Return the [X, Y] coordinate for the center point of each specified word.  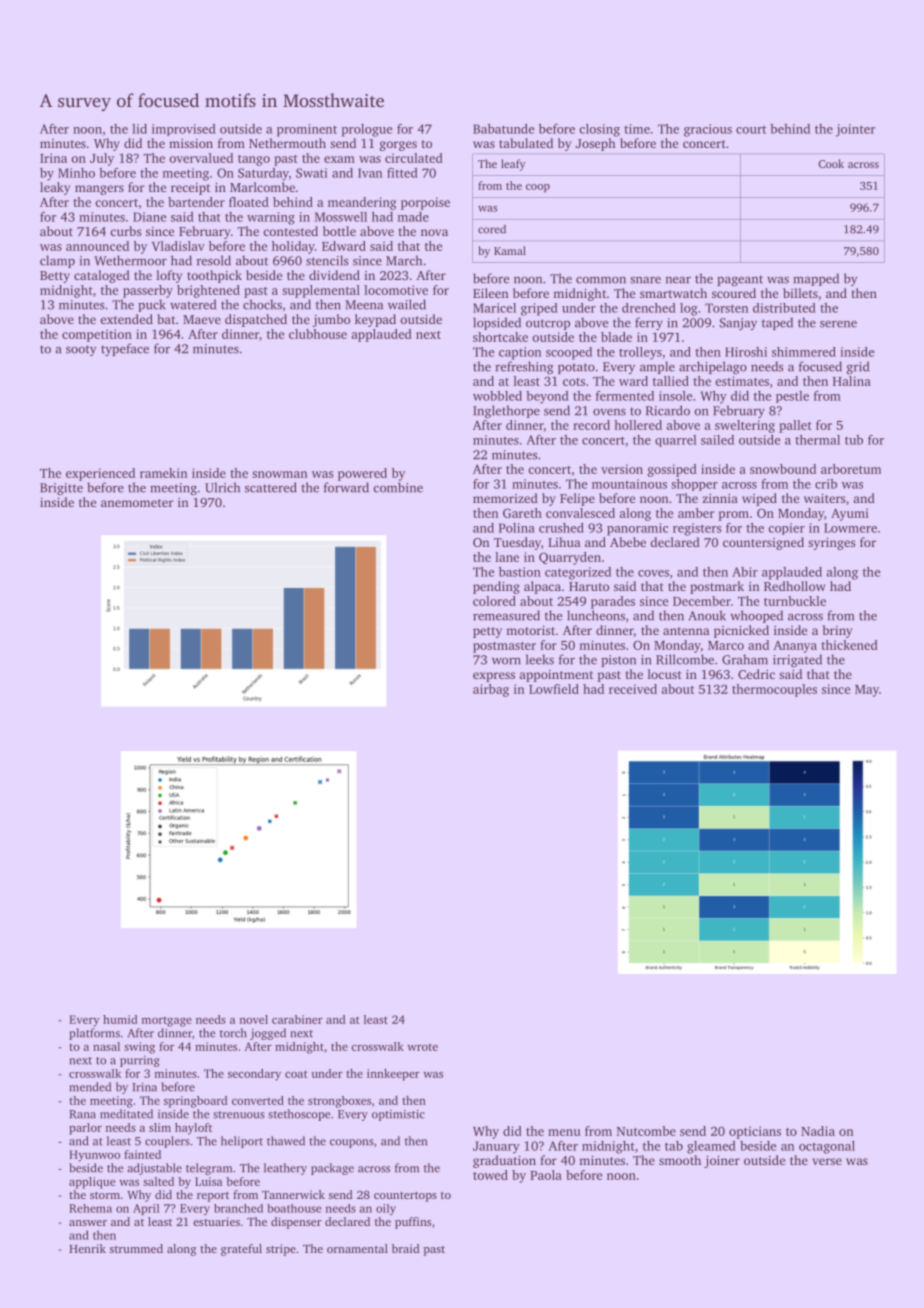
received [633, 689]
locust [665, 674]
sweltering [745, 426]
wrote [423, 1047]
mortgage [167, 1022]
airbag [491, 690]
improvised [184, 130]
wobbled [497, 396]
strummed [136, 1248]
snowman [279, 474]
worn [506, 661]
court [751, 130]
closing [599, 130]
